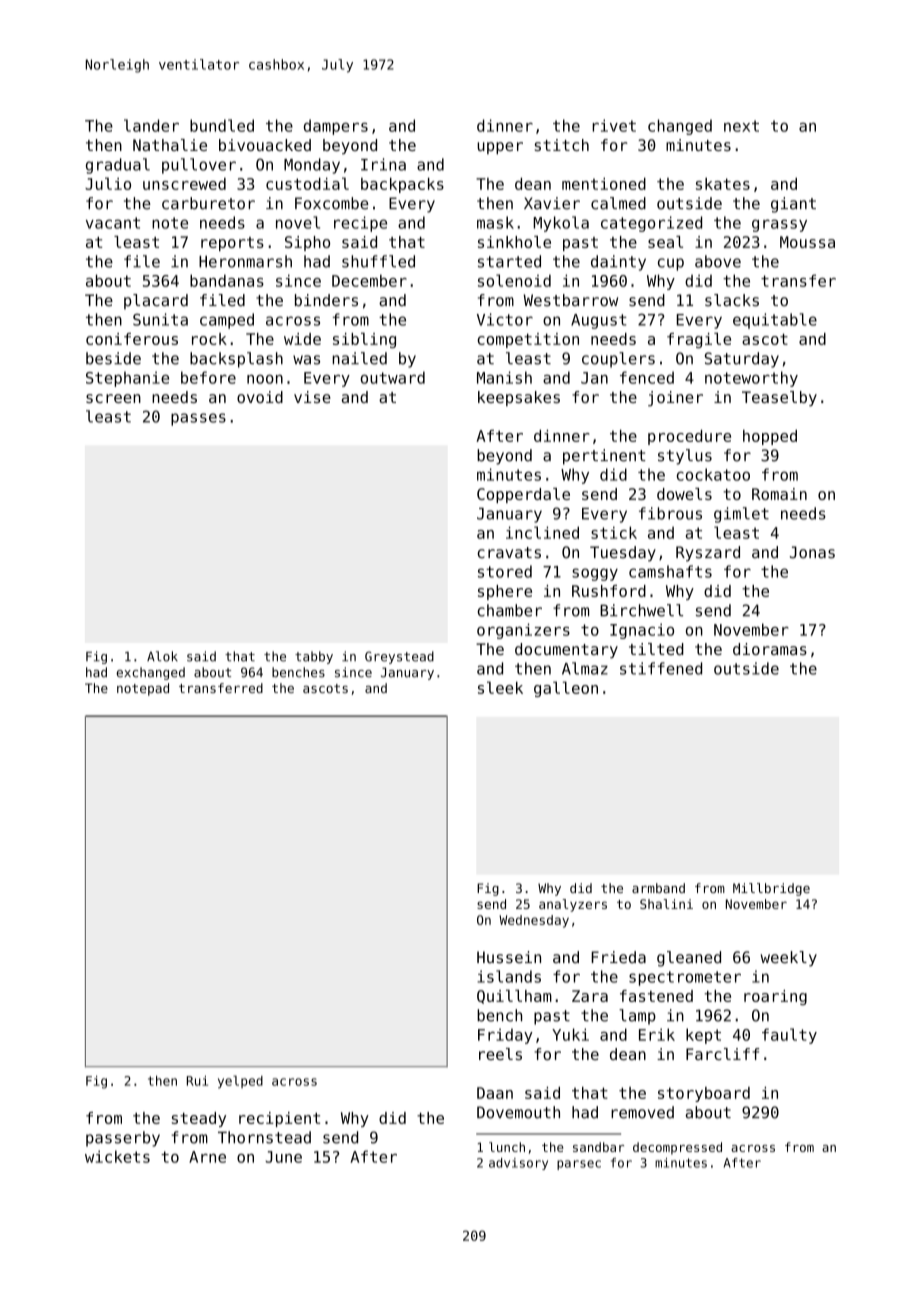 The width and height of the screenshot is (924, 1314). What do you see at coordinates (614, 125) in the screenshot?
I see `rivet` at bounding box center [614, 125].
